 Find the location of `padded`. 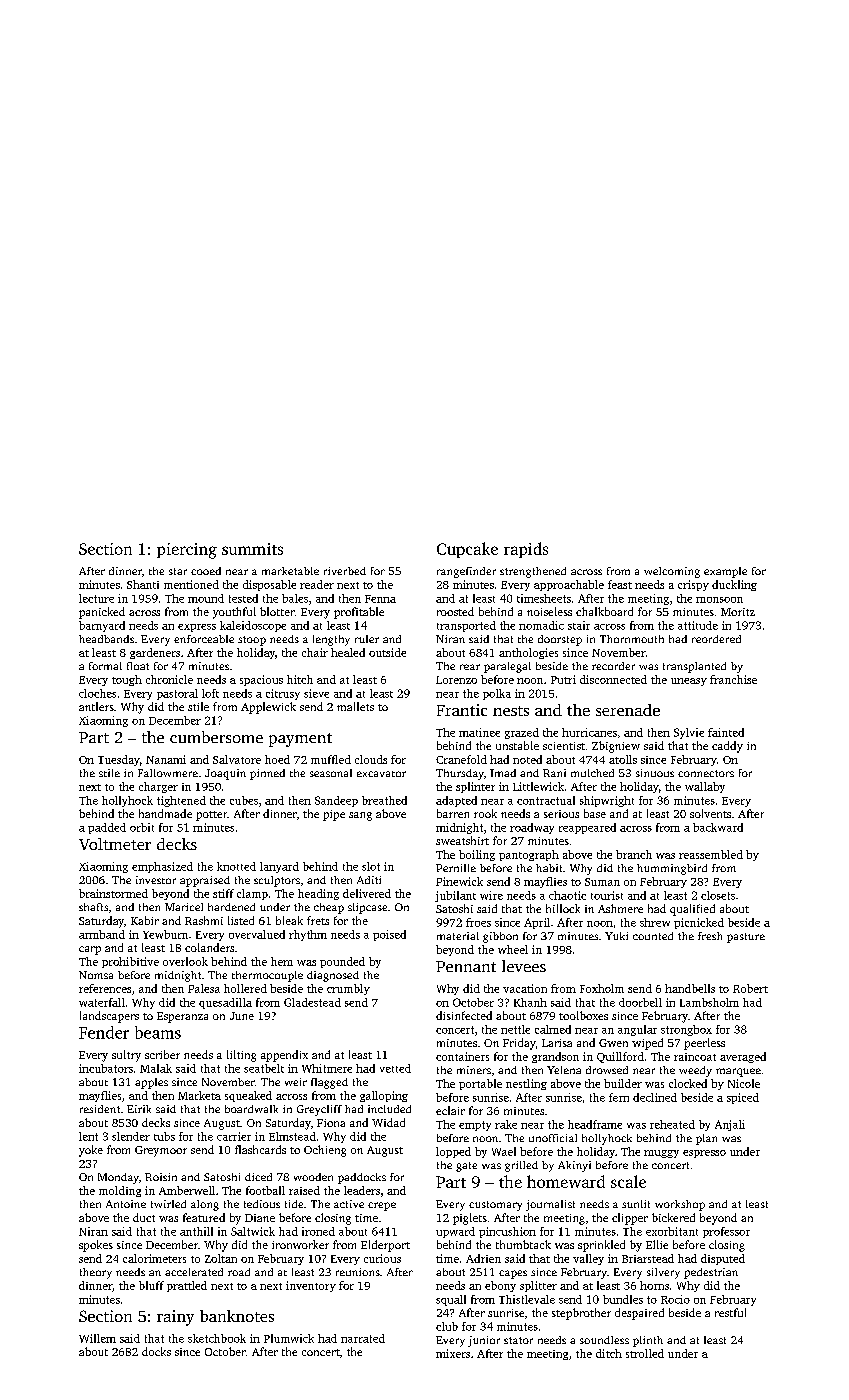

padded is located at coordinates (107, 828).
